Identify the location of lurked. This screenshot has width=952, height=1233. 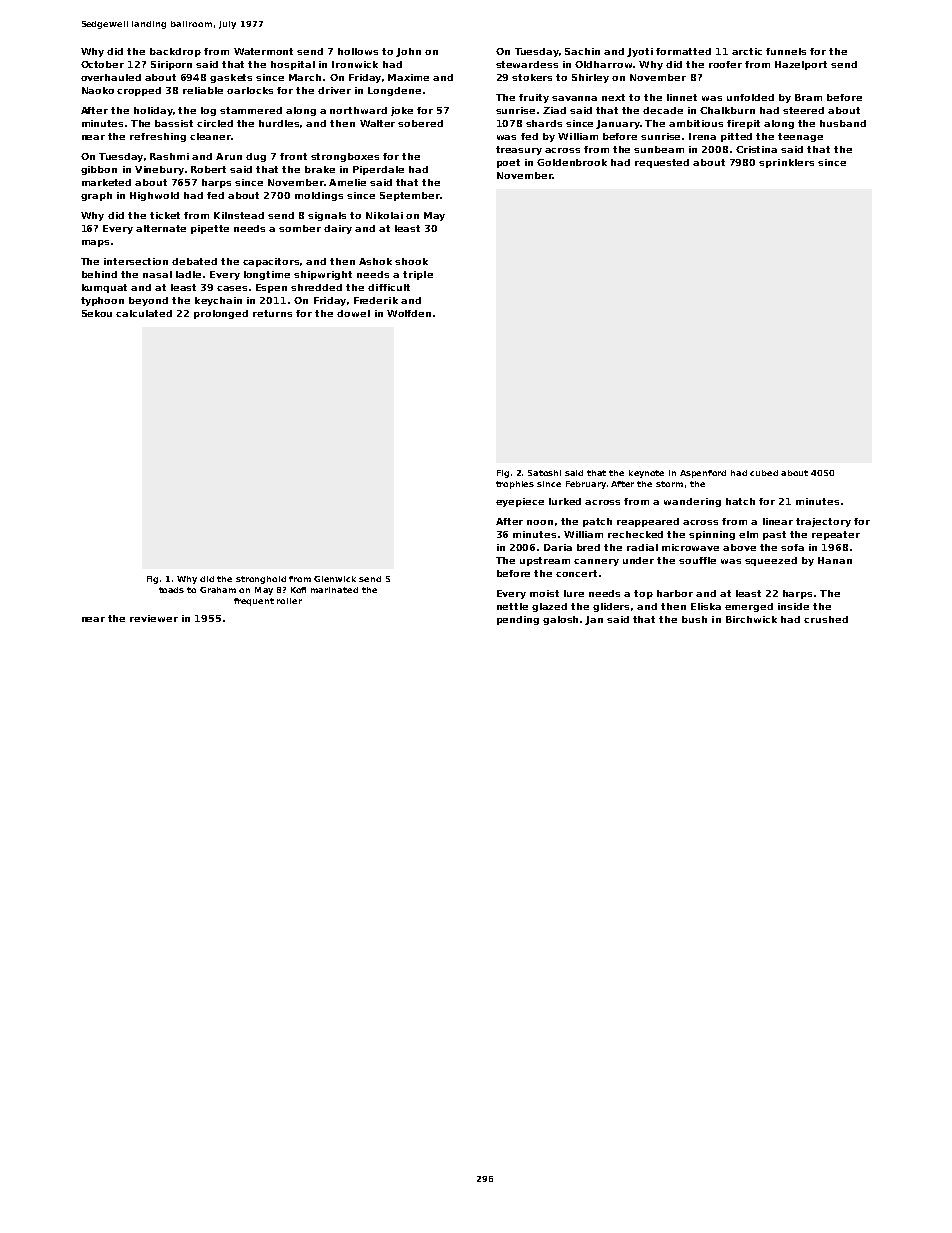
(565, 501).
